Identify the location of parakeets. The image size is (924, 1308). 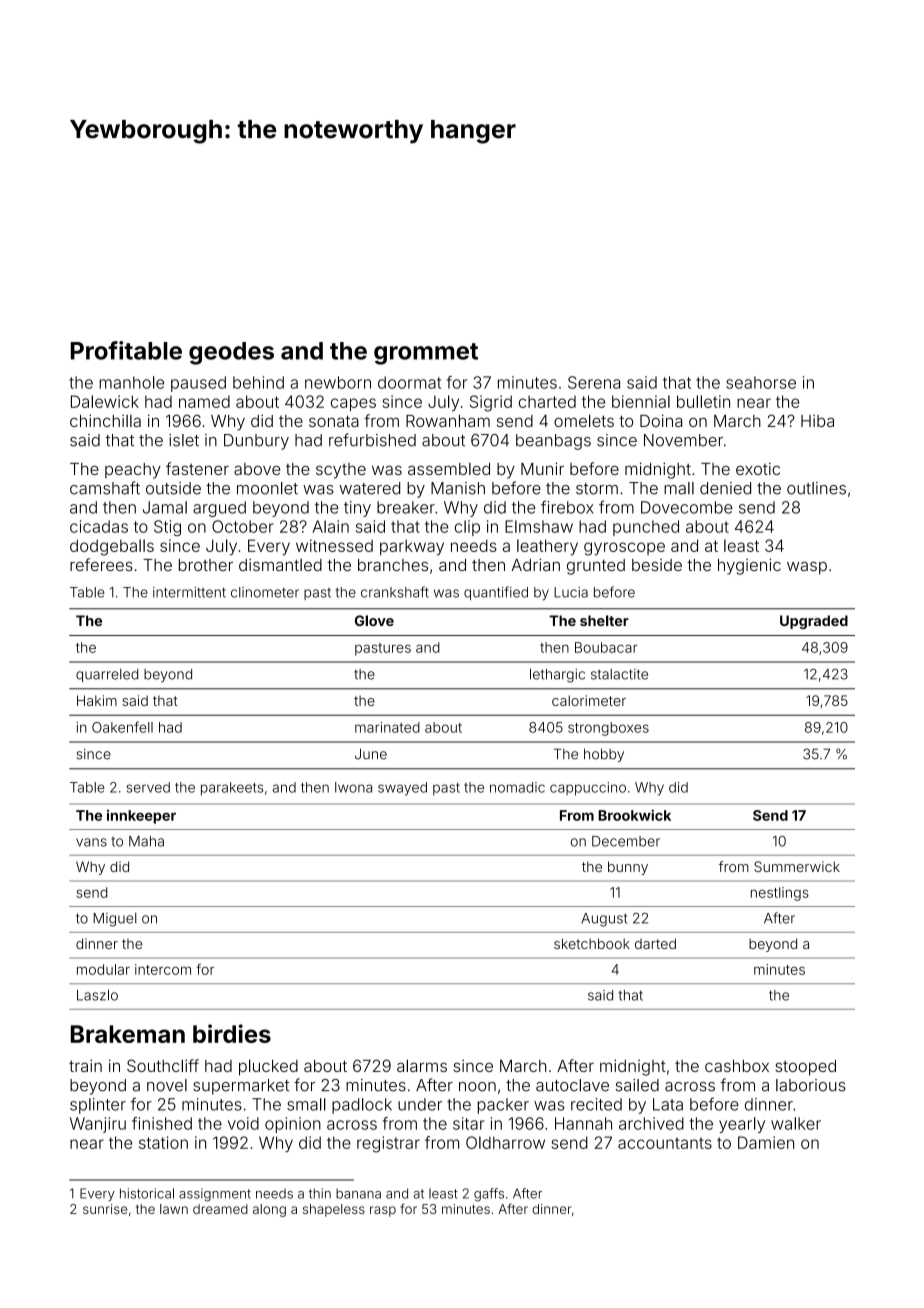
(232, 789).
